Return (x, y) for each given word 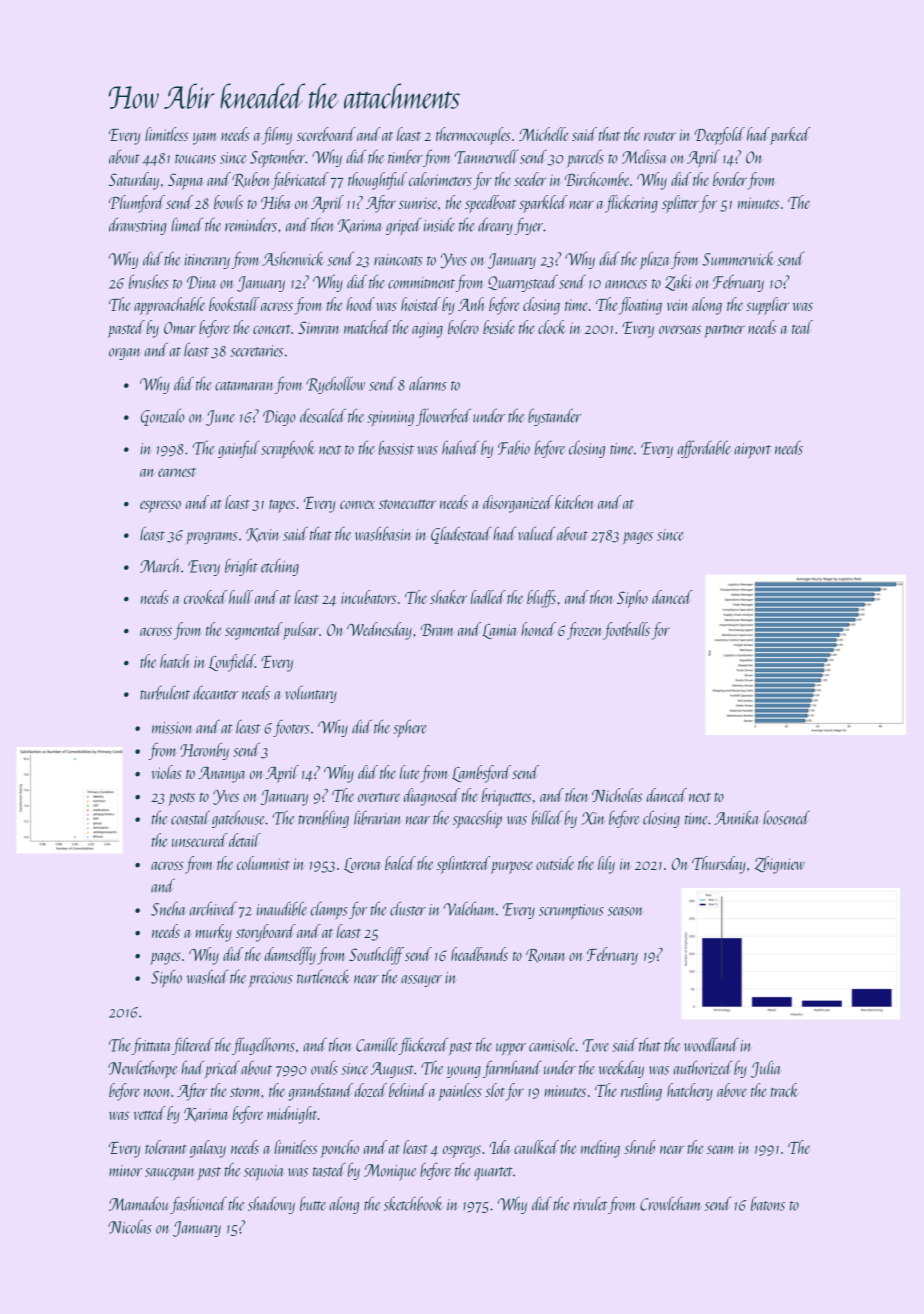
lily (606, 865)
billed (547, 817)
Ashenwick (293, 258)
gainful (239, 449)
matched (367, 327)
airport (752, 451)
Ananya (221, 775)
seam (721, 1149)
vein (678, 305)
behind (408, 1090)
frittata (152, 1046)
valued (536, 533)
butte (313, 1203)
